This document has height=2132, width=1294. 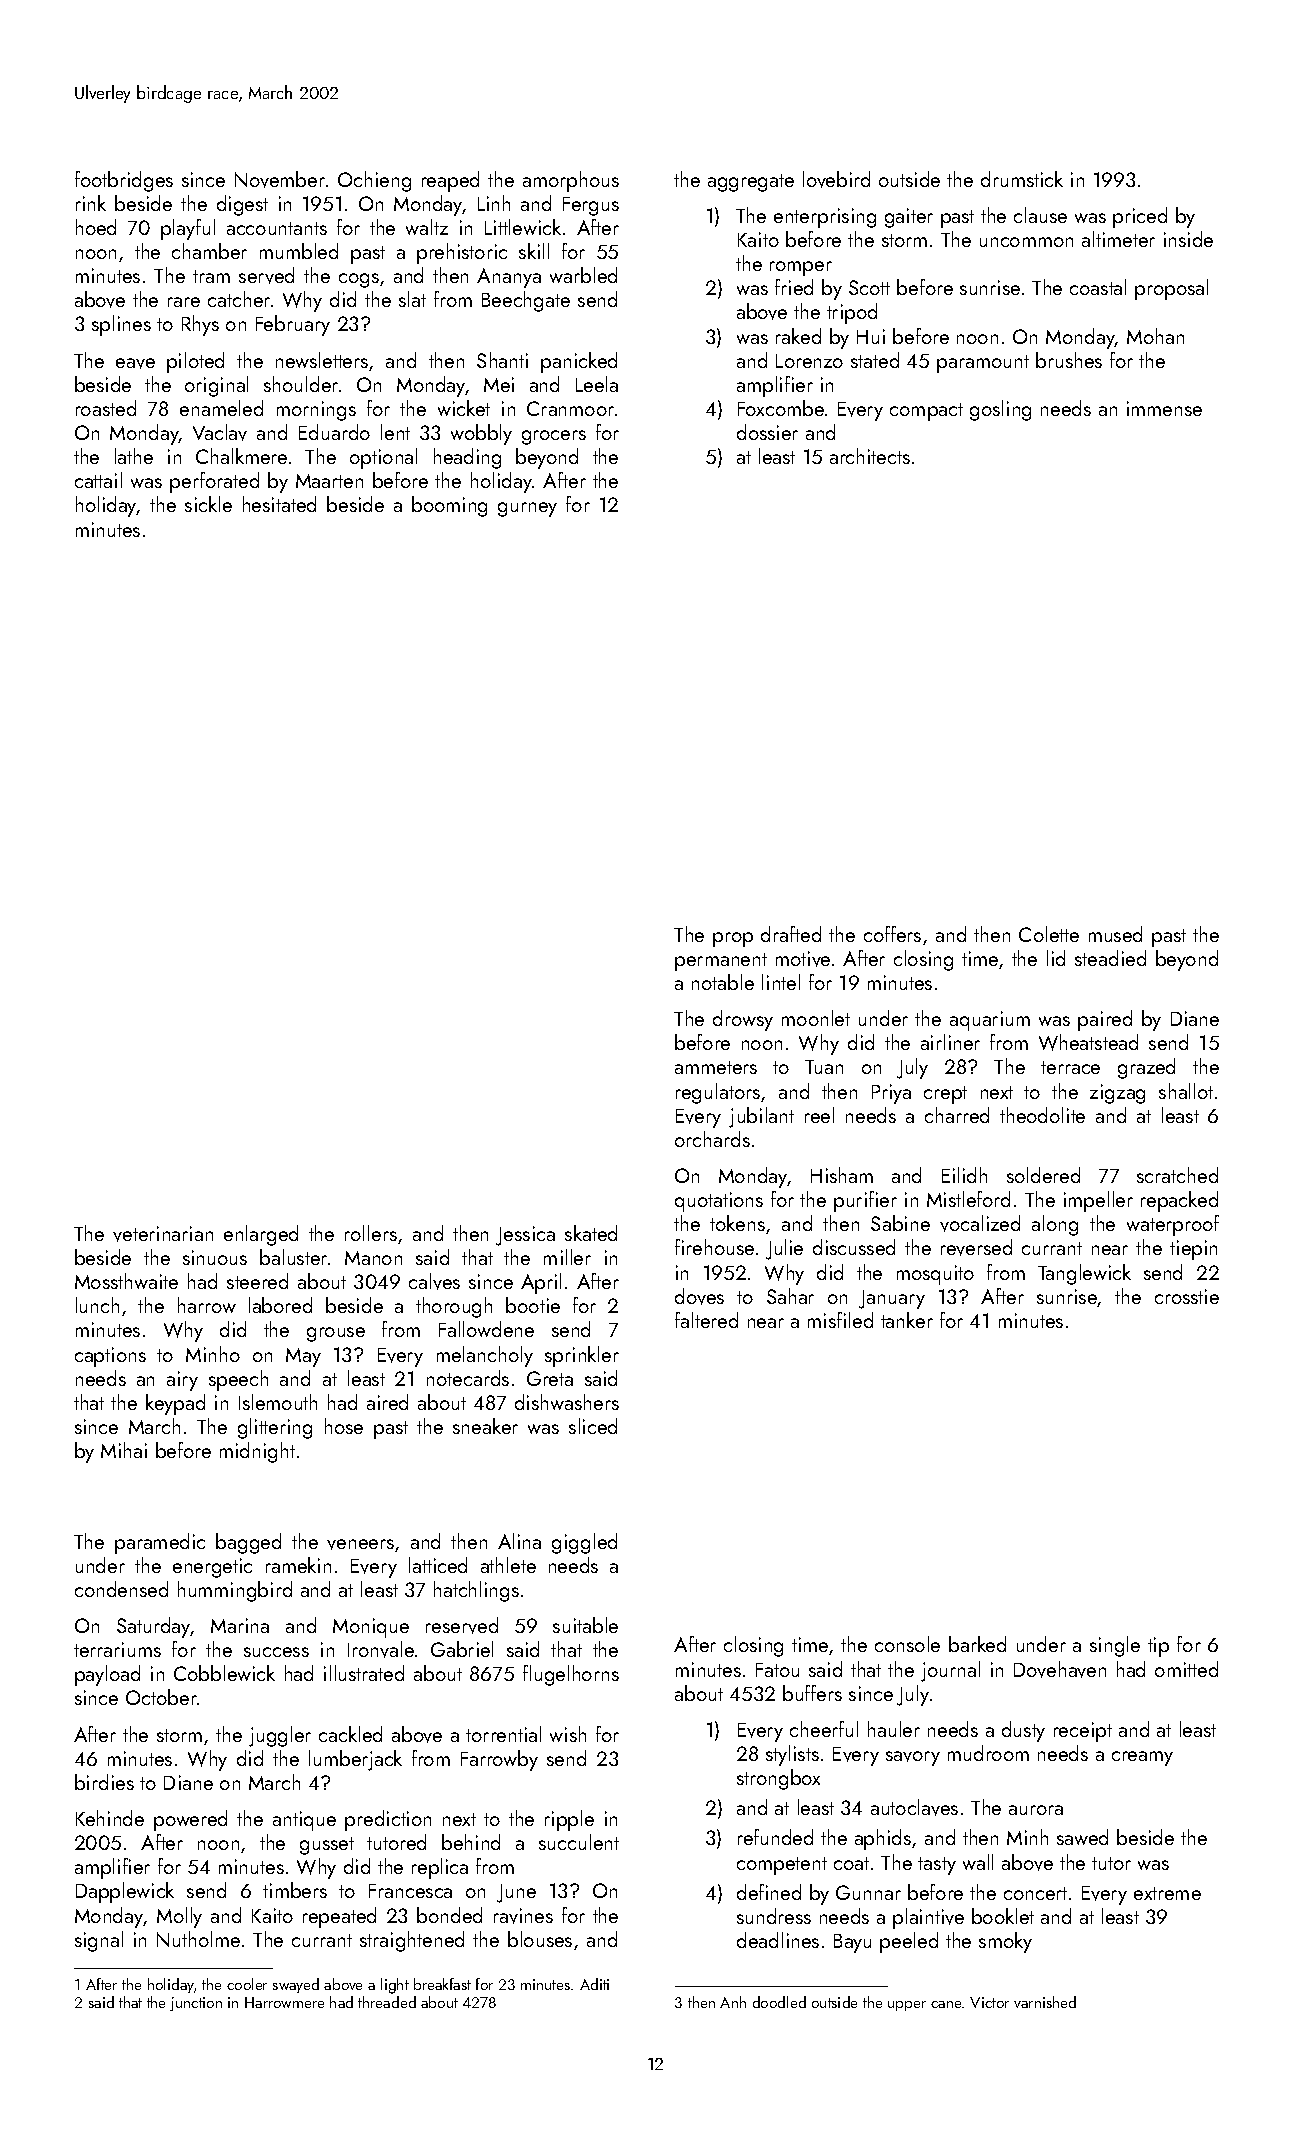 I want to click on aggregate, so click(x=751, y=183).
